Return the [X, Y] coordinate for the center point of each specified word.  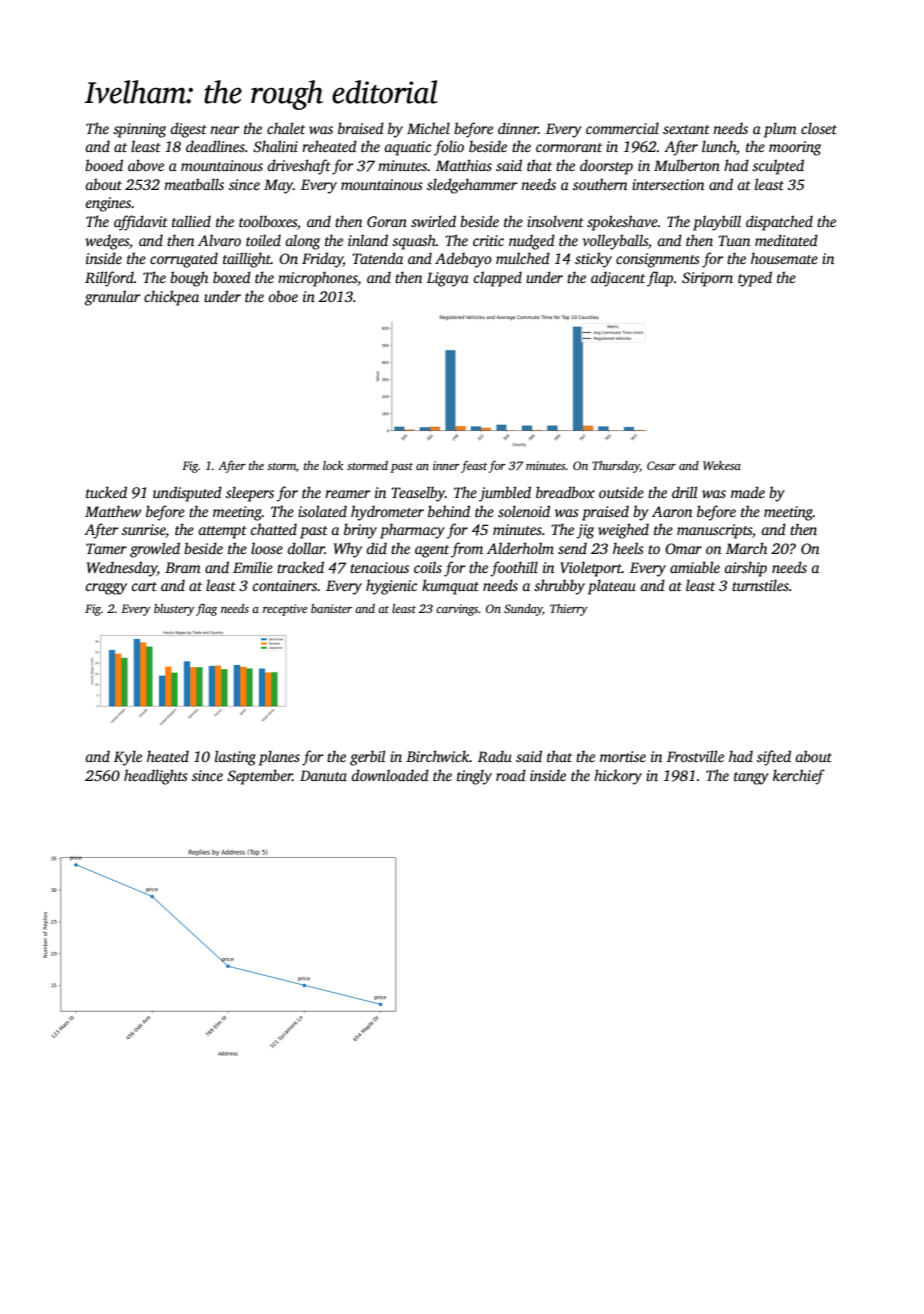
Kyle [128, 758]
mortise [623, 756]
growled [155, 550]
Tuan [734, 240]
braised [361, 128]
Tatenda [377, 258]
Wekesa [722, 465]
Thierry [569, 610]
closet [819, 128]
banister [331, 608]
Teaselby [418, 494]
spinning [139, 130]
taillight [247, 260]
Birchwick [438, 756]
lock [333, 465]
